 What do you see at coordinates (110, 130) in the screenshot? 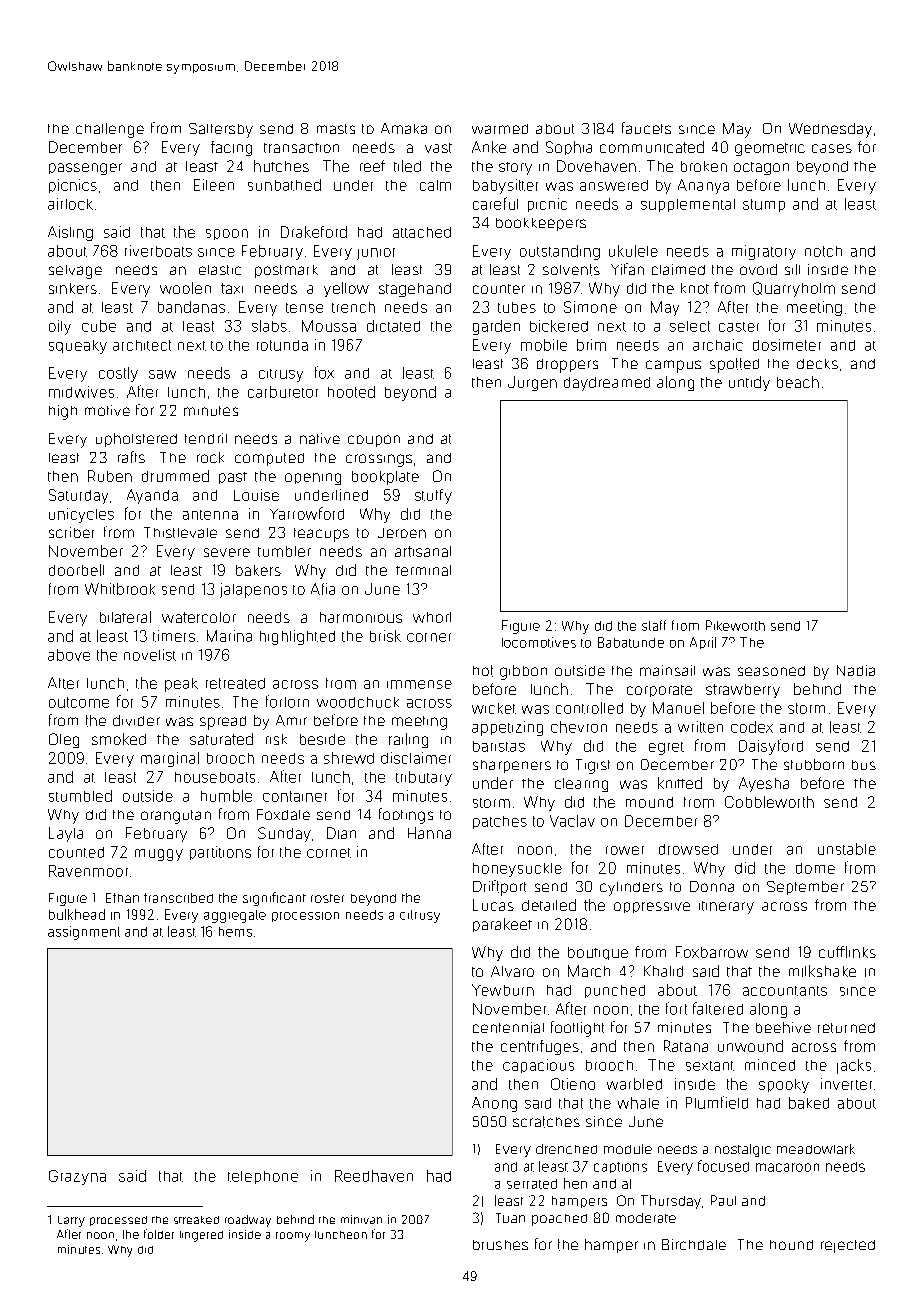
I see `challenge` at bounding box center [110, 130].
